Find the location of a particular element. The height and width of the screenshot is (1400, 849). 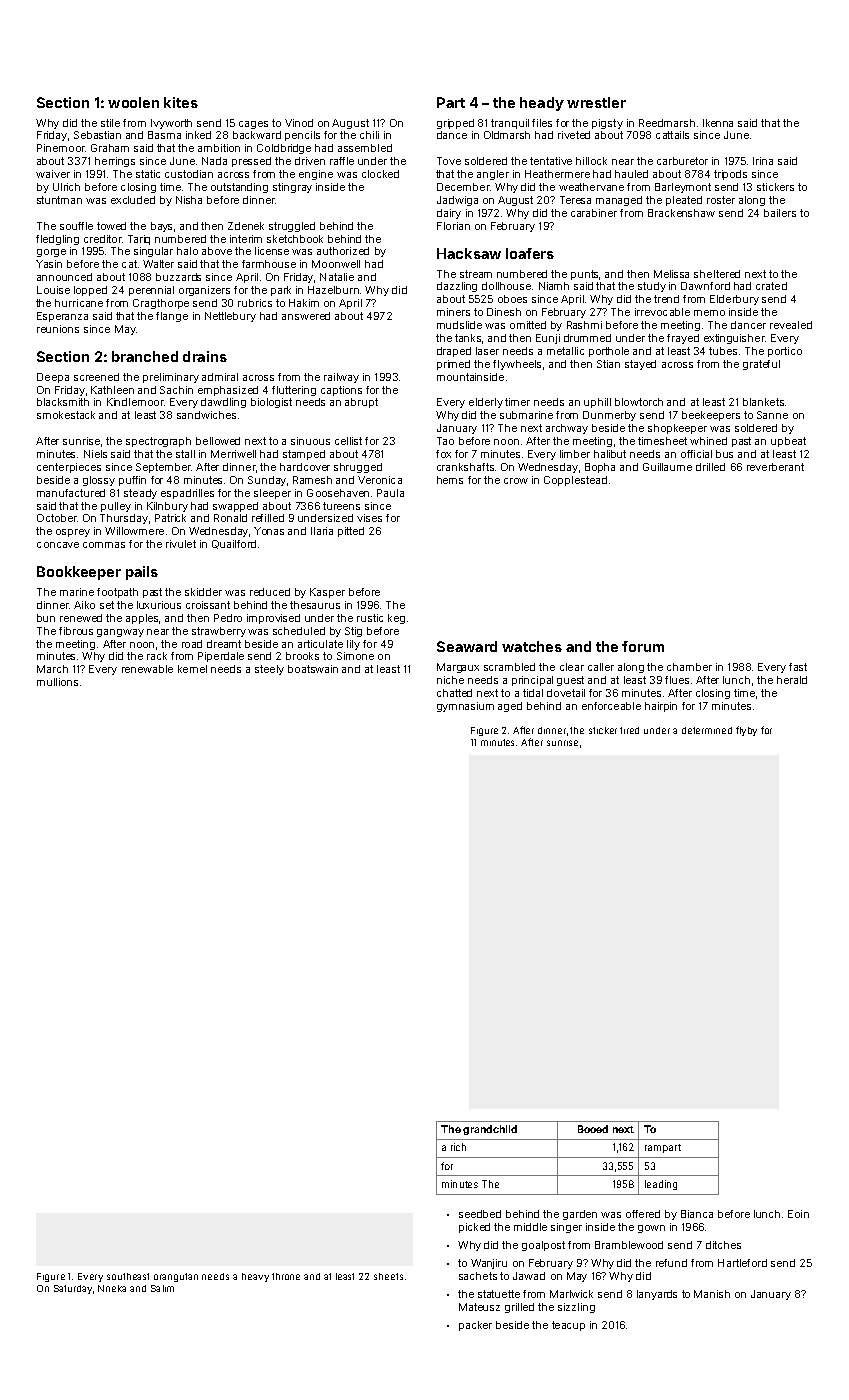

gymnasium is located at coordinates (465, 707).
